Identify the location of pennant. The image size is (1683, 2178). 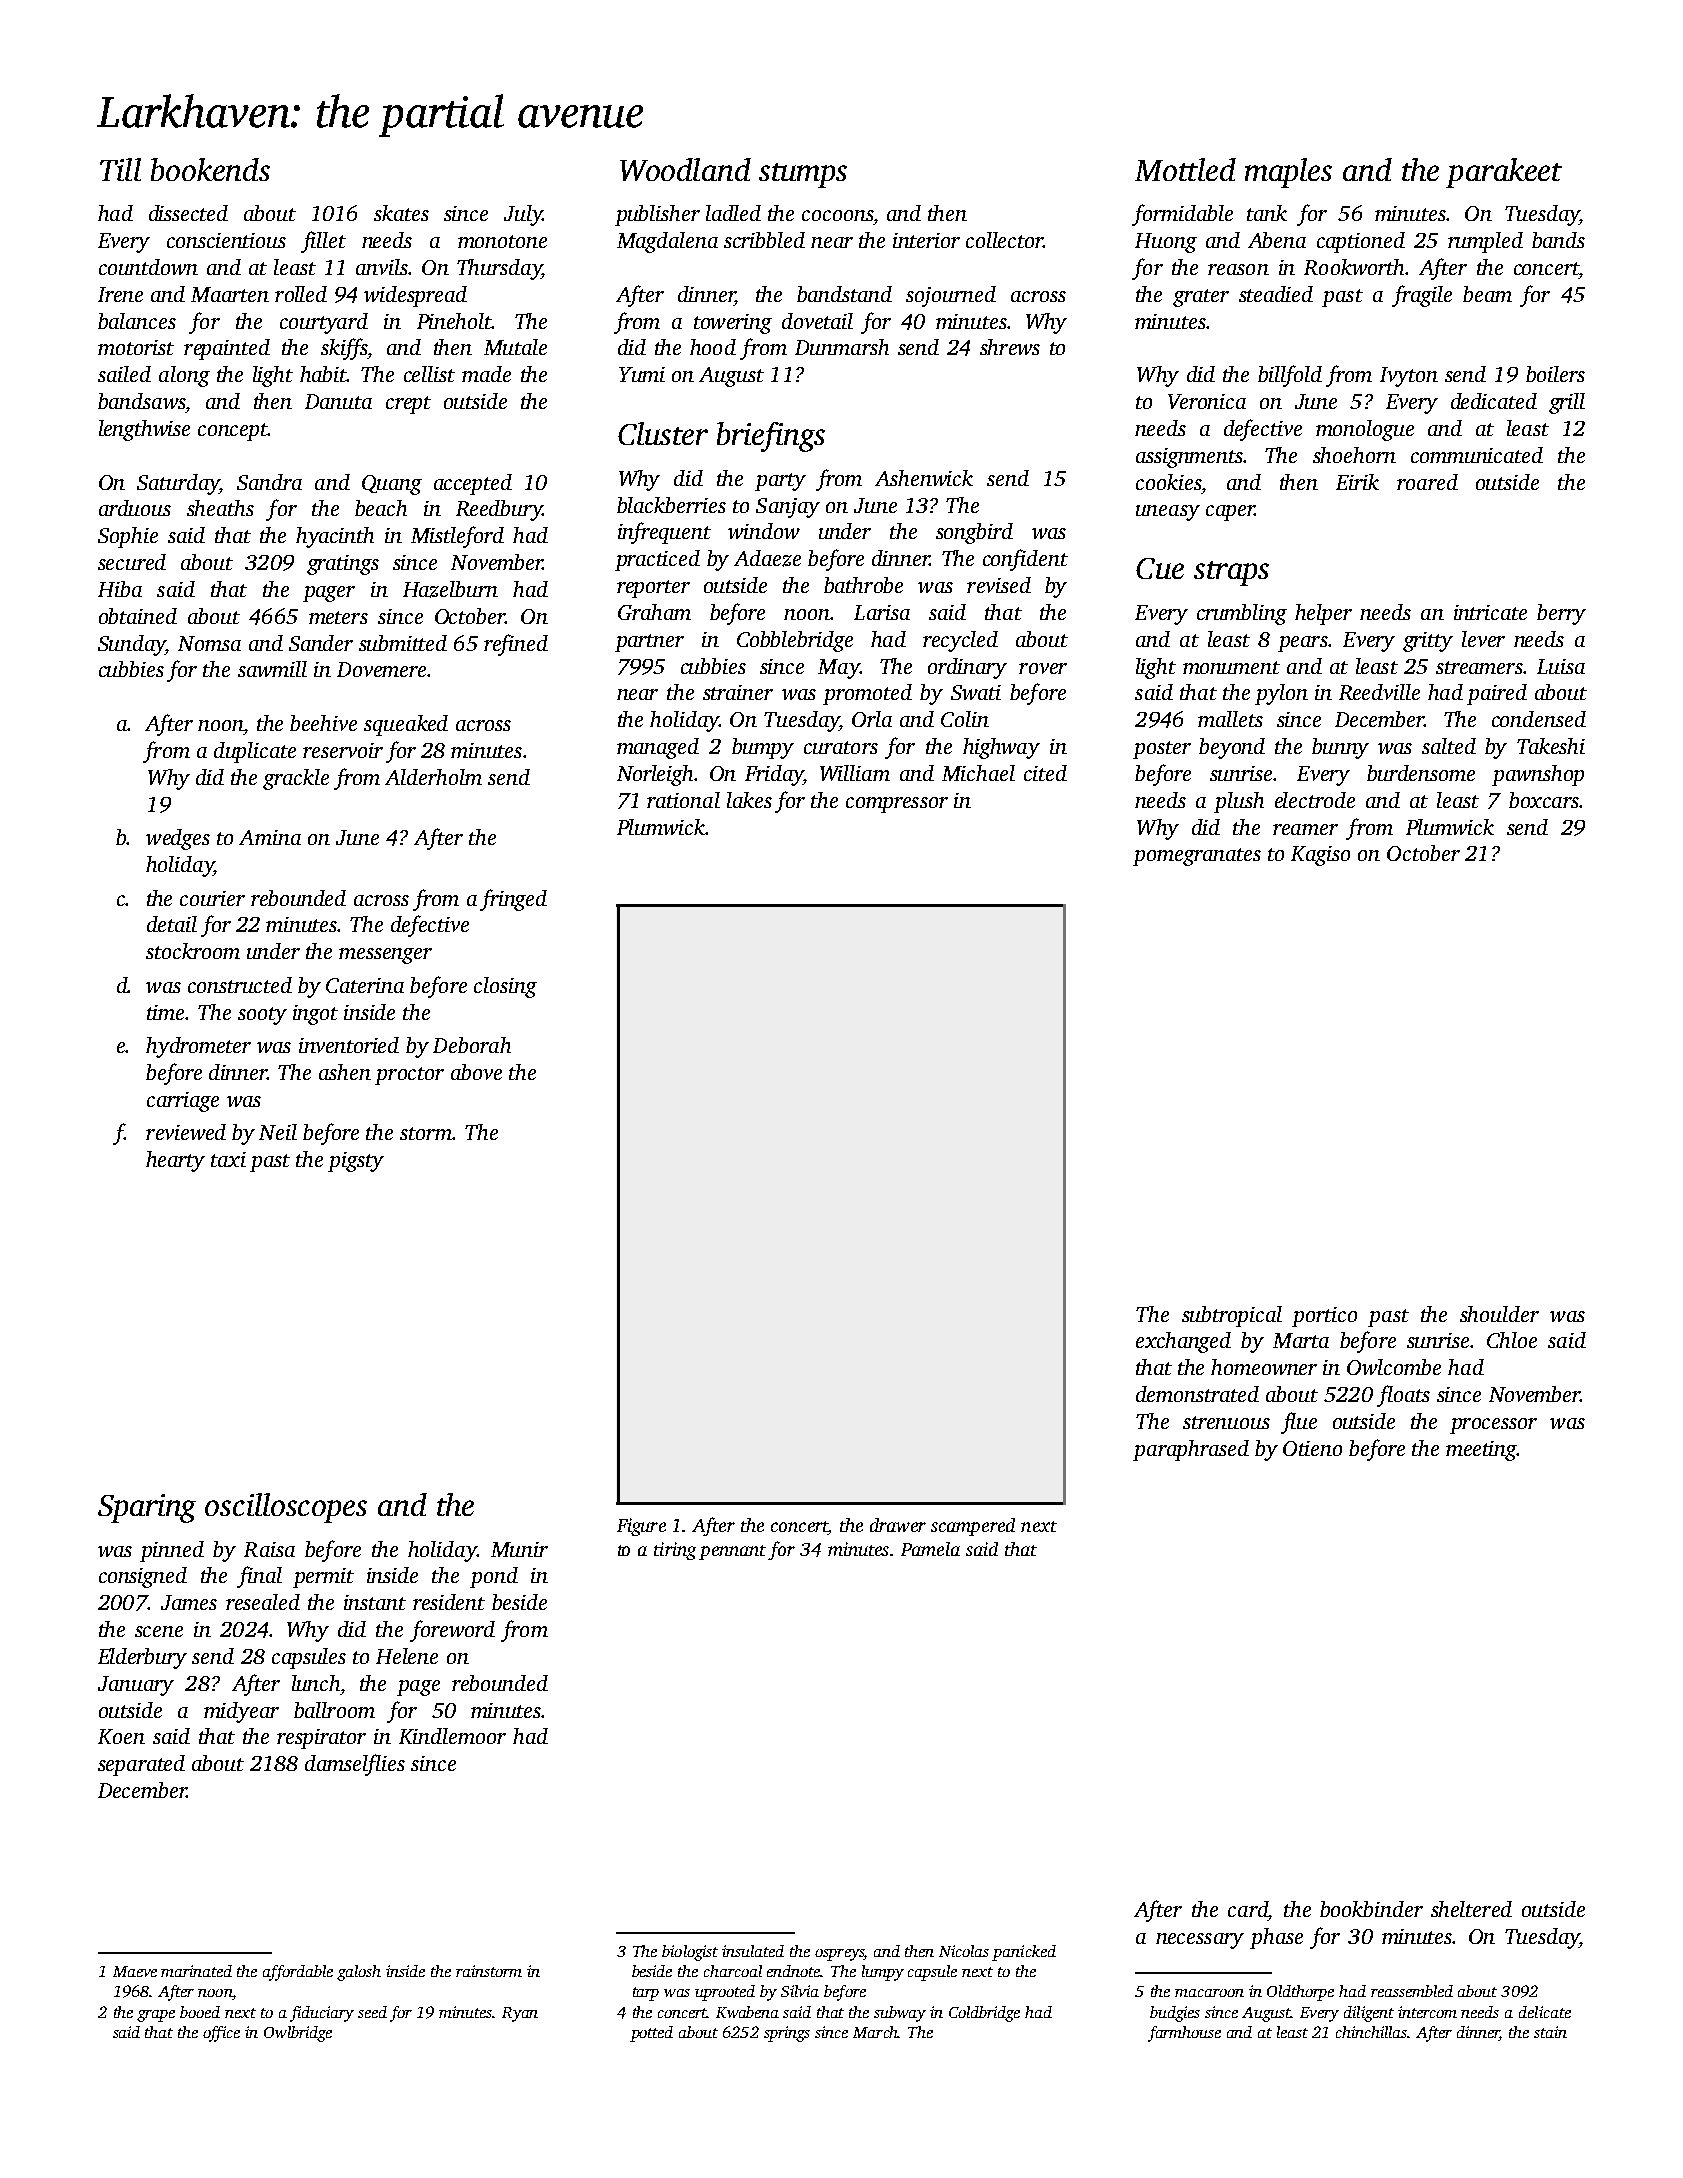
(732, 1552).
